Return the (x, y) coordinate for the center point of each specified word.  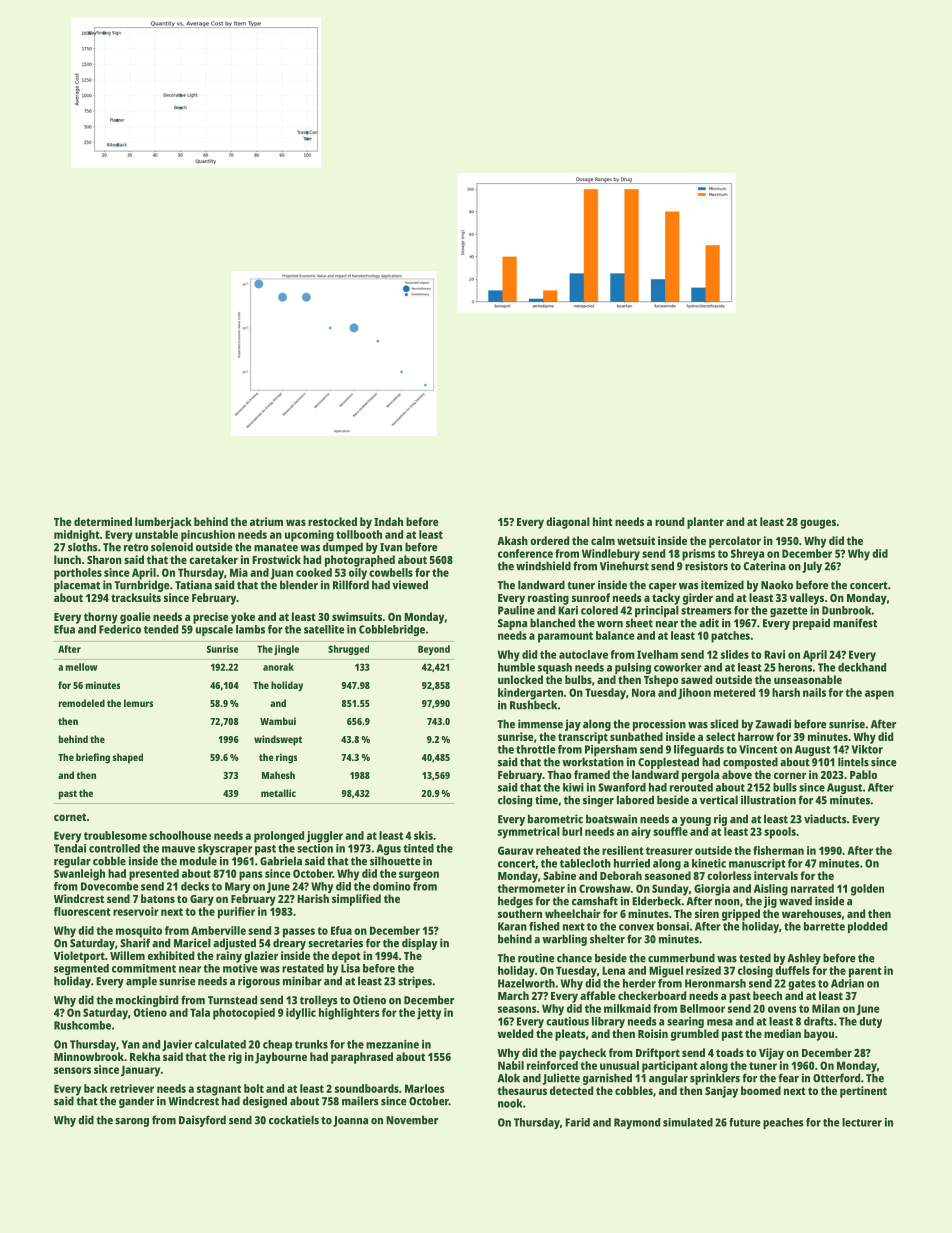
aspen (879, 695)
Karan (512, 926)
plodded (867, 927)
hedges (515, 902)
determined (103, 521)
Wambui (278, 721)
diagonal (568, 523)
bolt (254, 1088)
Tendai (70, 848)
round (669, 521)
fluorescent (82, 911)
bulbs (578, 679)
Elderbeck (656, 901)
